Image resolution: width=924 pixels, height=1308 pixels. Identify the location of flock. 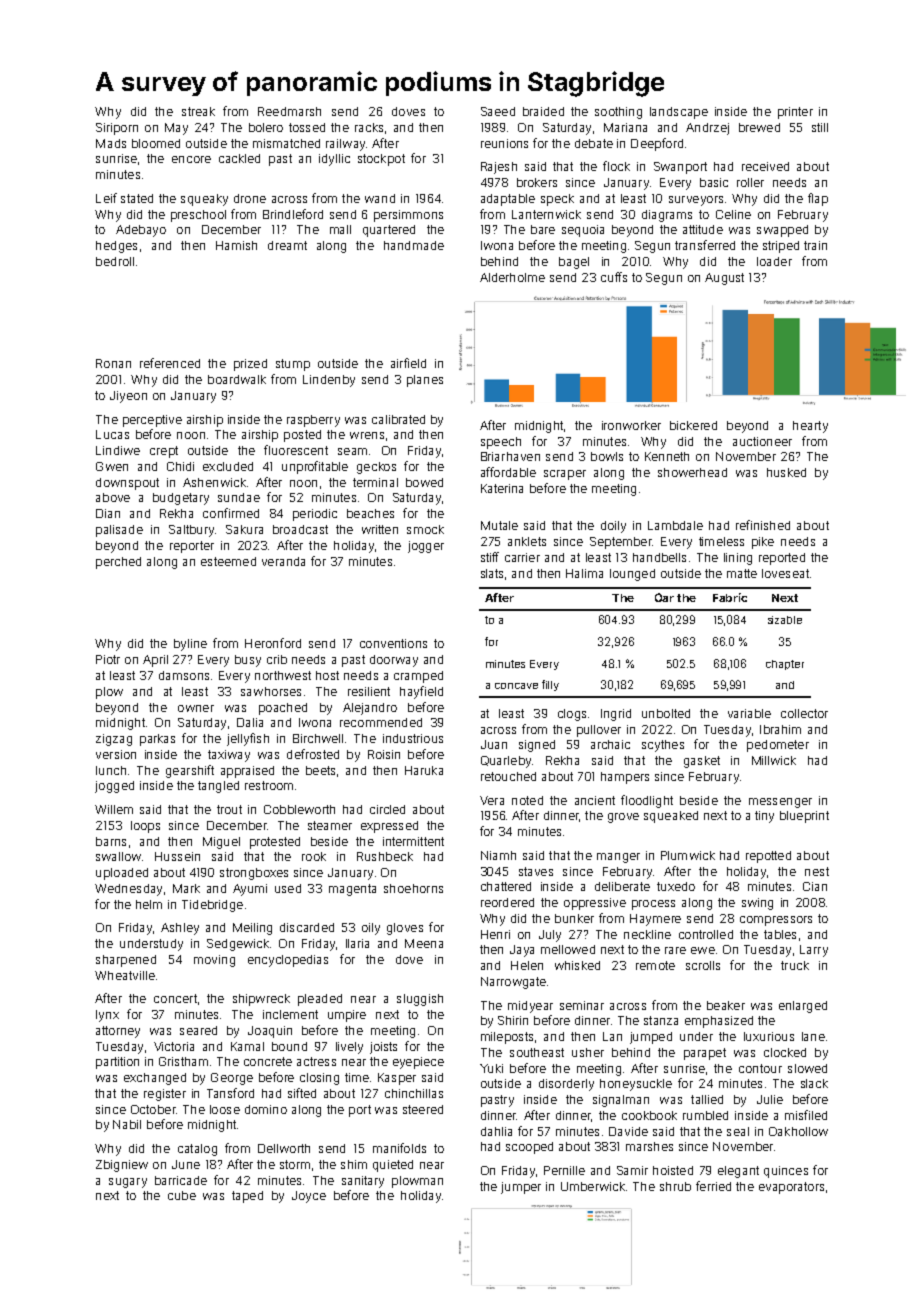
(616, 166).
